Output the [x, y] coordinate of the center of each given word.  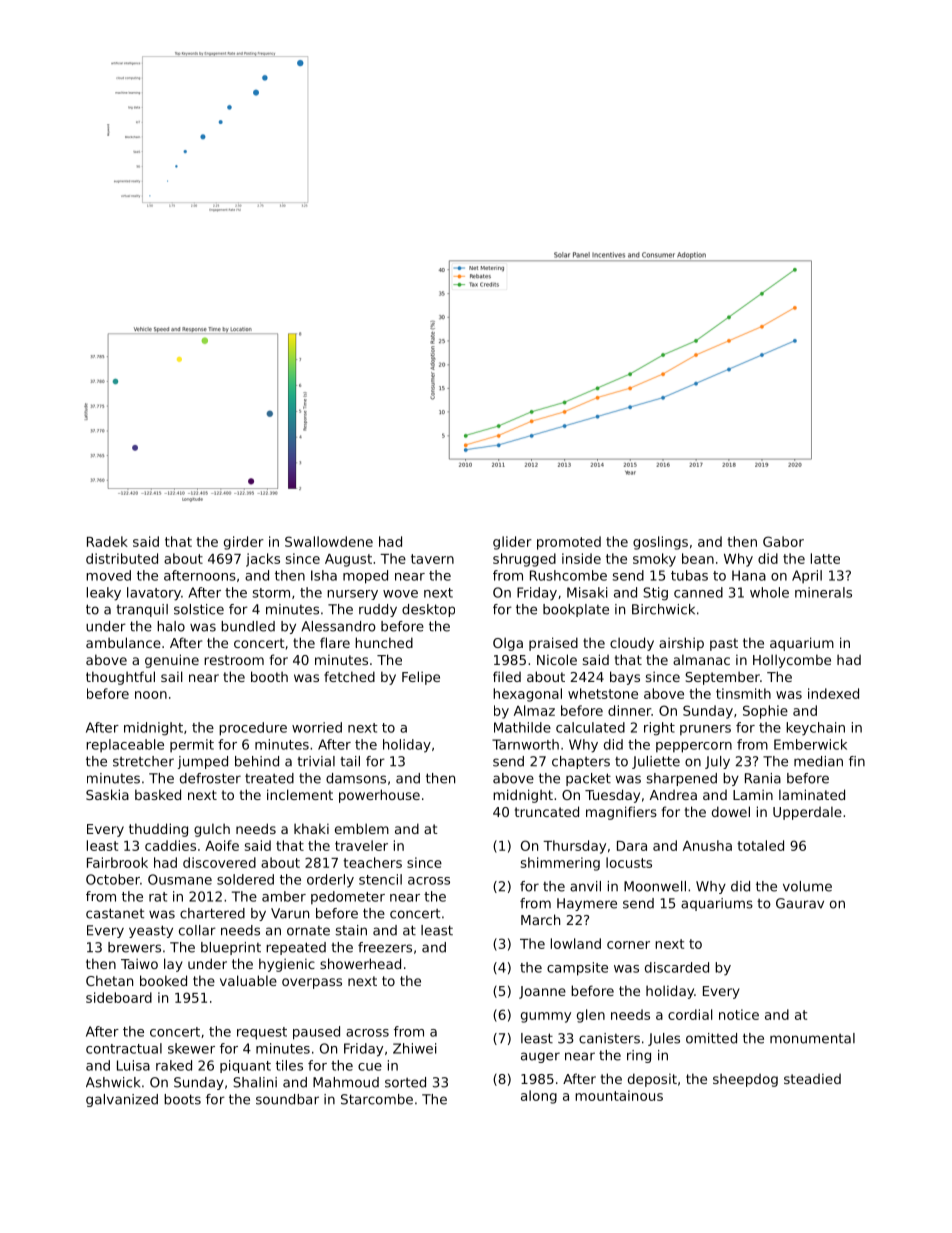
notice [739, 1014]
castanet [115, 913]
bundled [248, 626]
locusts [629, 862]
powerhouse [379, 796]
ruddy [378, 610]
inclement [300, 794]
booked [163, 980]
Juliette [656, 762]
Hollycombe [792, 661]
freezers [385, 947]
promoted [569, 543]
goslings [660, 543]
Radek [107, 541]
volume [807, 886]
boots [182, 1099]
